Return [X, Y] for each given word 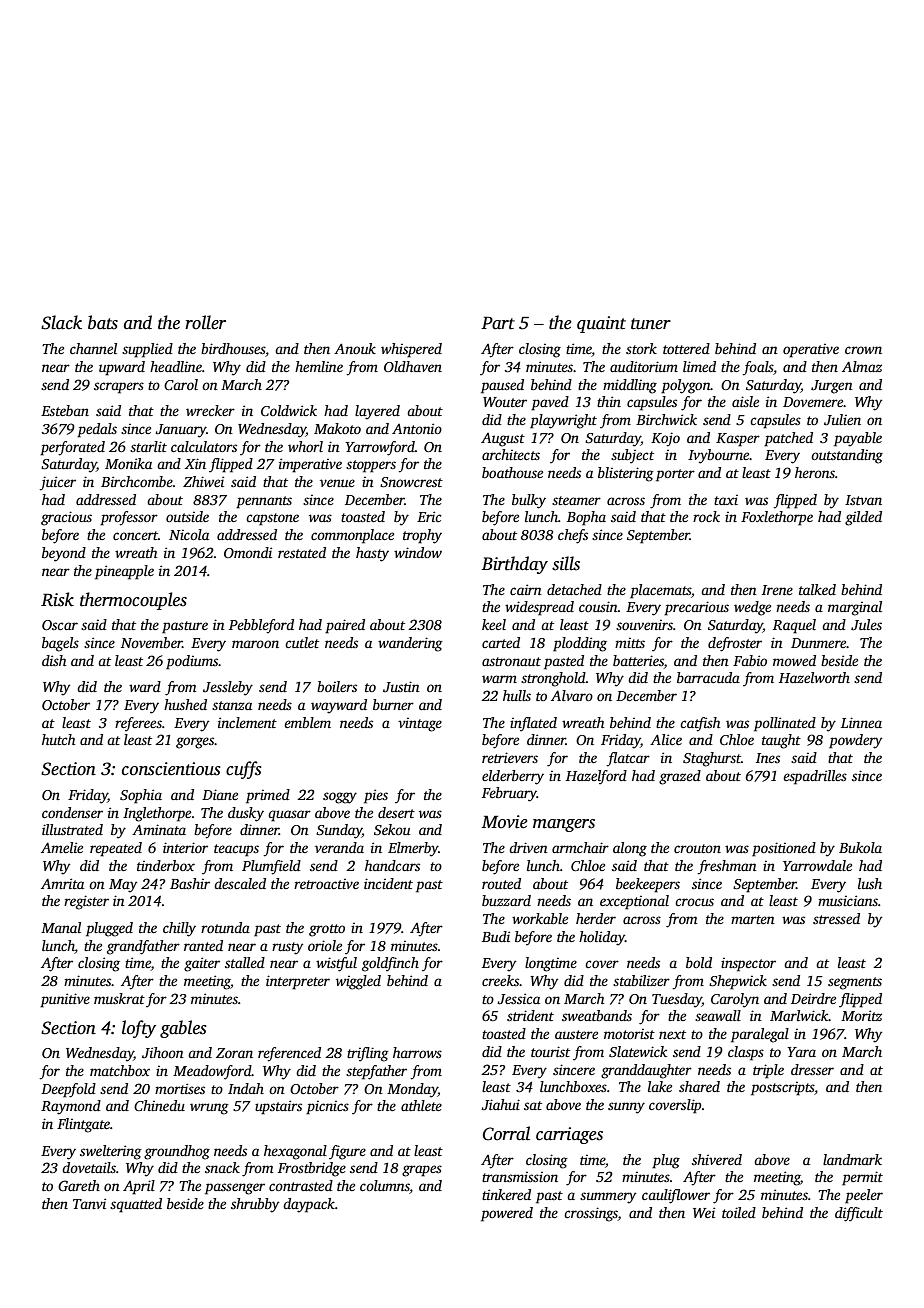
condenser [72, 812]
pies [376, 796]
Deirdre [813, 998]
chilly [179, 929]
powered [507, 1214]
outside [187, 516]
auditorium [644, 366]
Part [498, 323]
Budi [496, 936]
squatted [136, 1205]
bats [103, 322]
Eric [429, 516]
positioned [784, 849]
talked [817, 589]
